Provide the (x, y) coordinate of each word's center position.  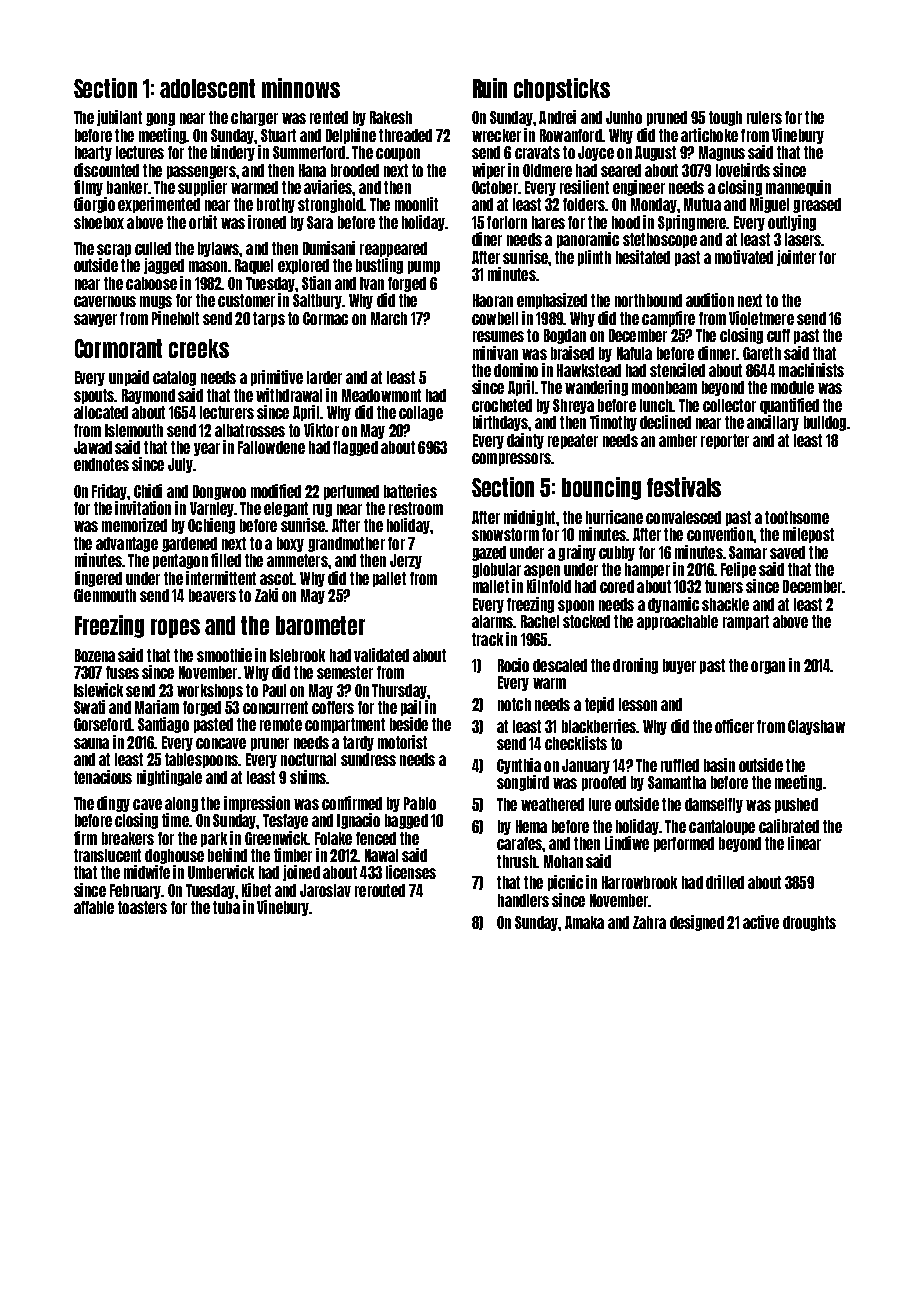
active (761, 922)
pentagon (180, 561)
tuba (226, 907)
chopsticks (562, 89)
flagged (355, 448)
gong (160, 119)
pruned (667, 118)
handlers (523, 900)
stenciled (677, 370)
